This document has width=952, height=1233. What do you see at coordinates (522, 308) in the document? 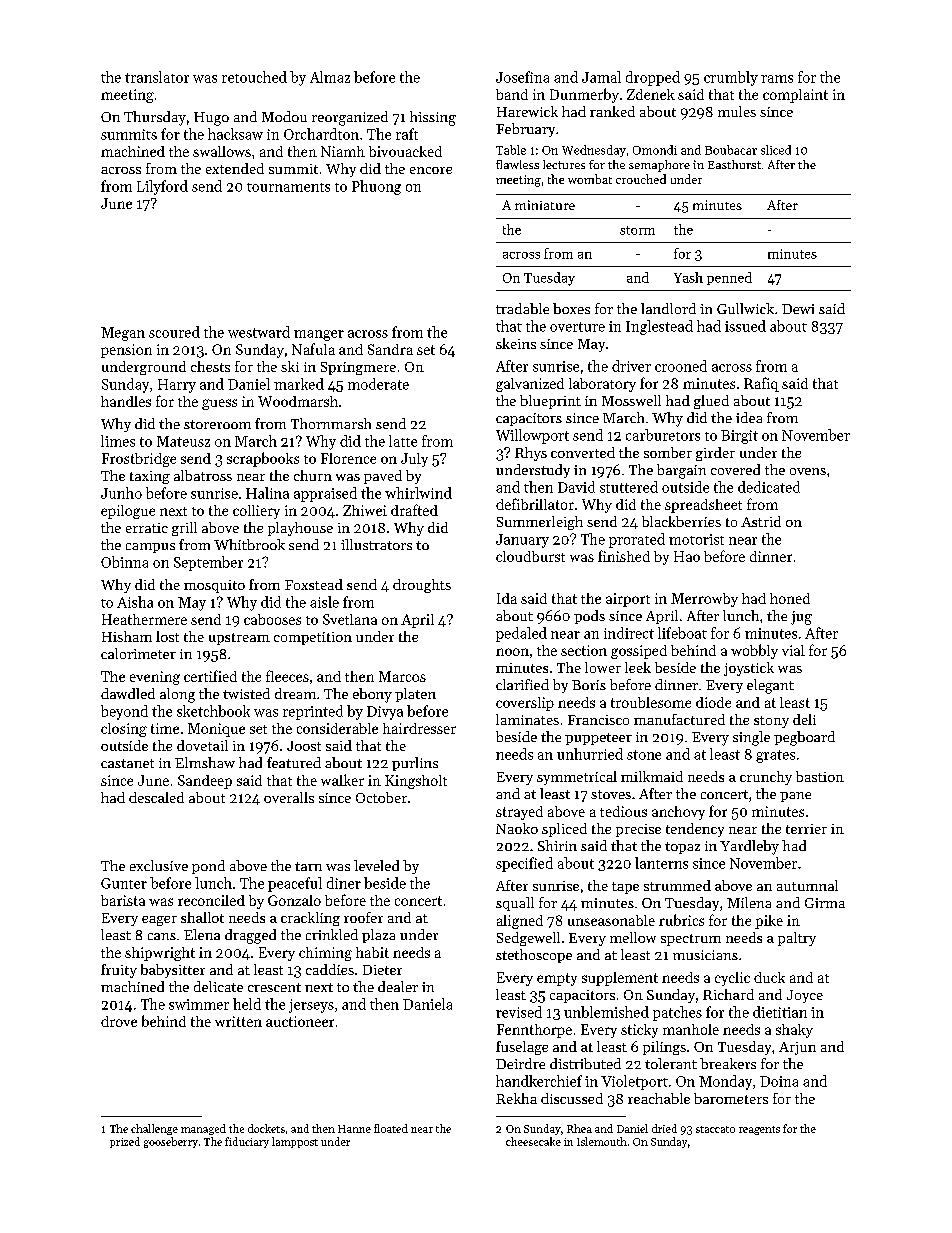
I see `tradable` at bounding box center [522, 308].
